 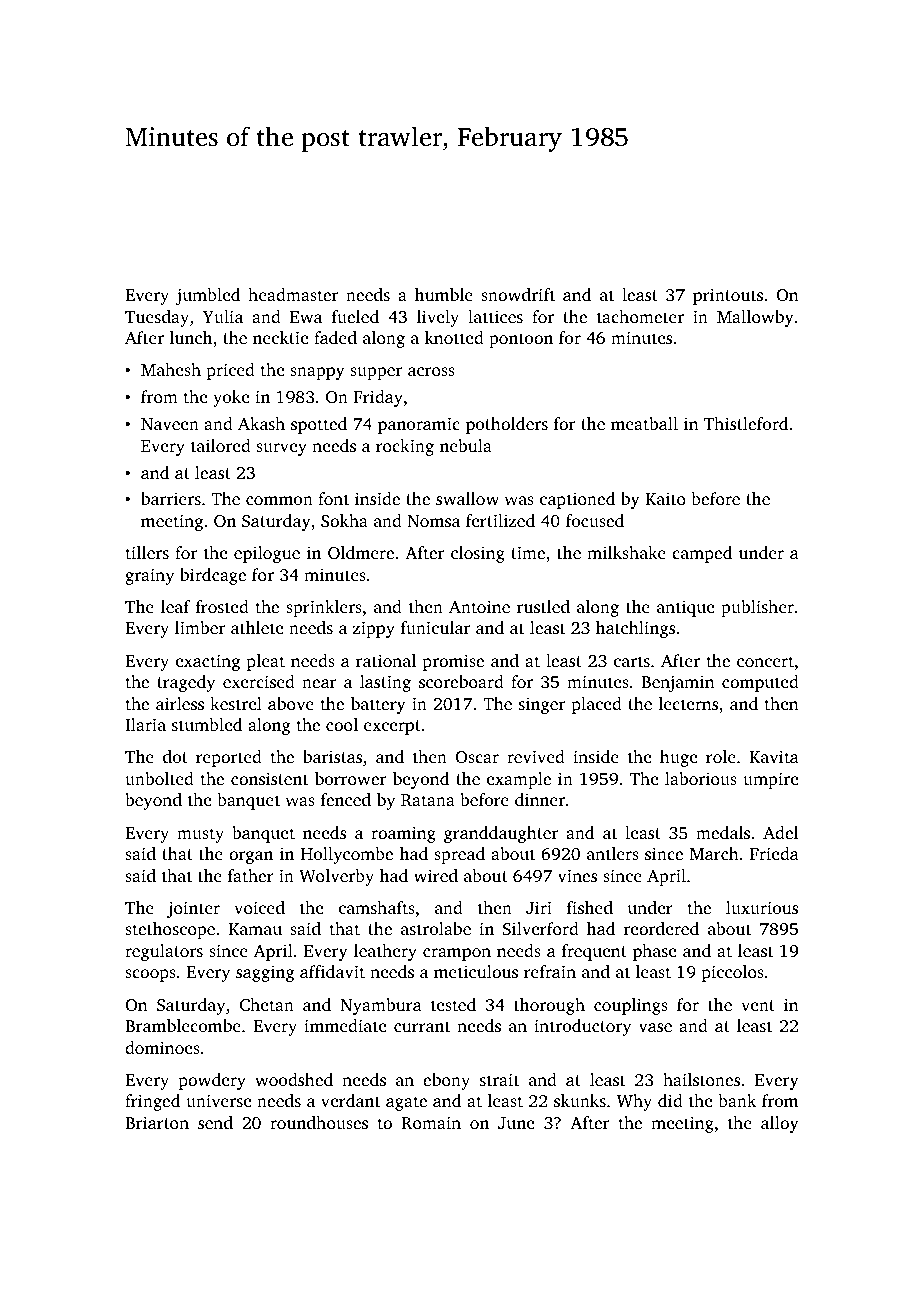 I want to click on headmaster, so click(x=293, y=294).
